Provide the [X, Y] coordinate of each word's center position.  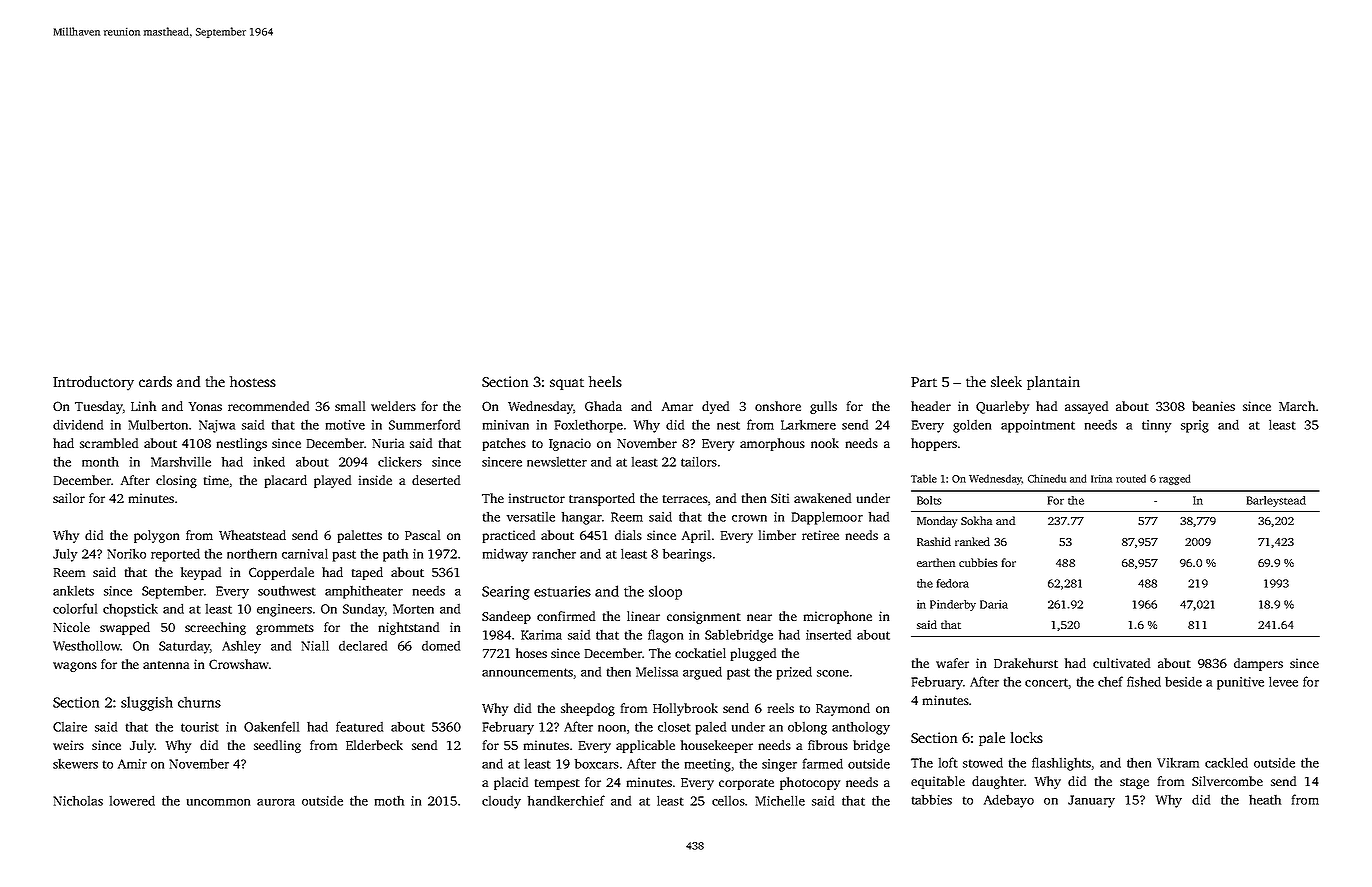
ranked [972, 541]
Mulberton [158, 424]
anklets [73, 591]
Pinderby [953, 605]
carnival [305, 553]
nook [825, 443]
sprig [1195, 426]
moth [389, 801]
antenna [166, 665]
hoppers [934, 444]
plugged [753, 654]
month [100, 462]
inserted [828, 635]
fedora [953, 583]
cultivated [1121, 663]
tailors [699, 461]
